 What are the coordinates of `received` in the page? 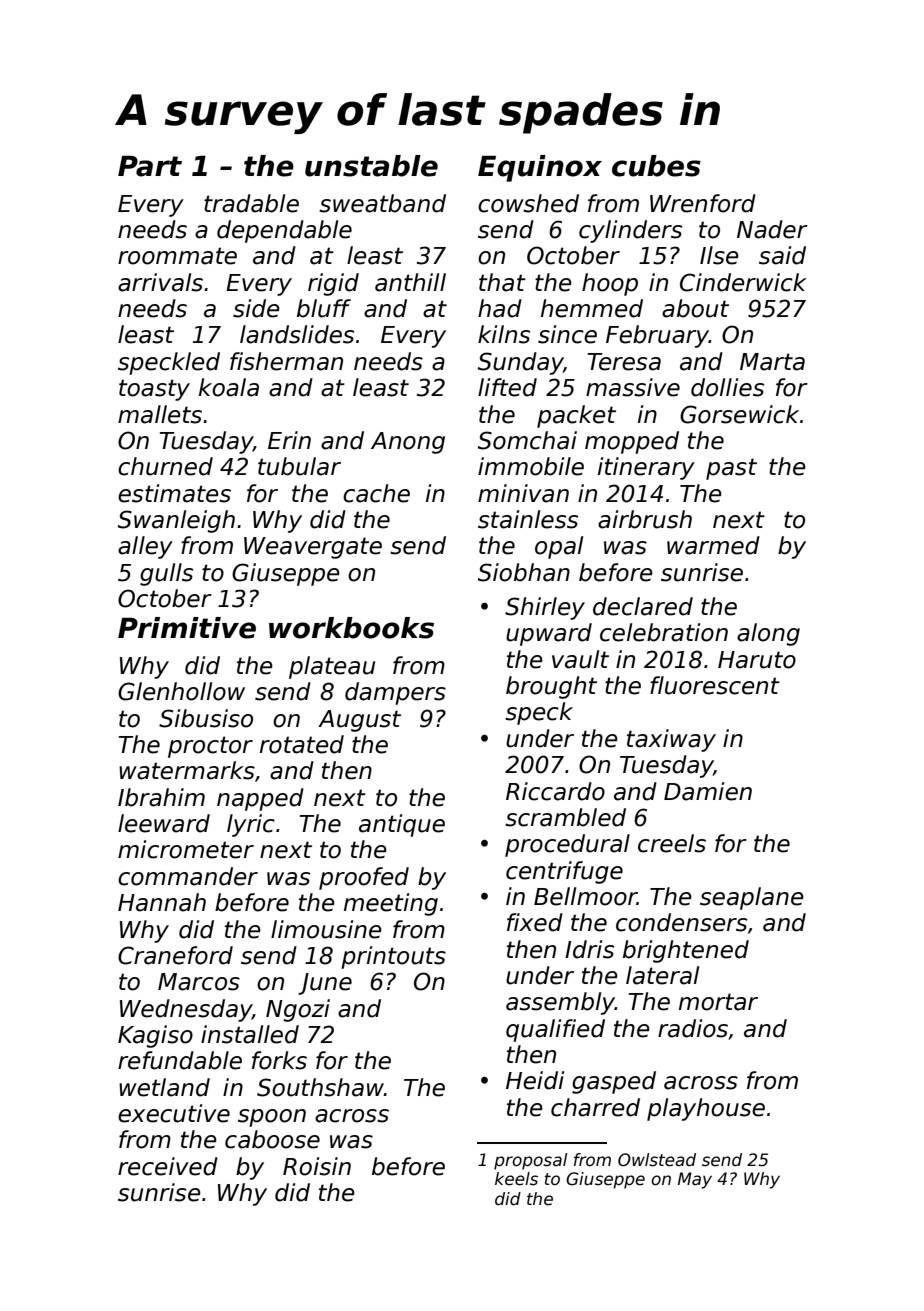 It's located at (168, 1166).
